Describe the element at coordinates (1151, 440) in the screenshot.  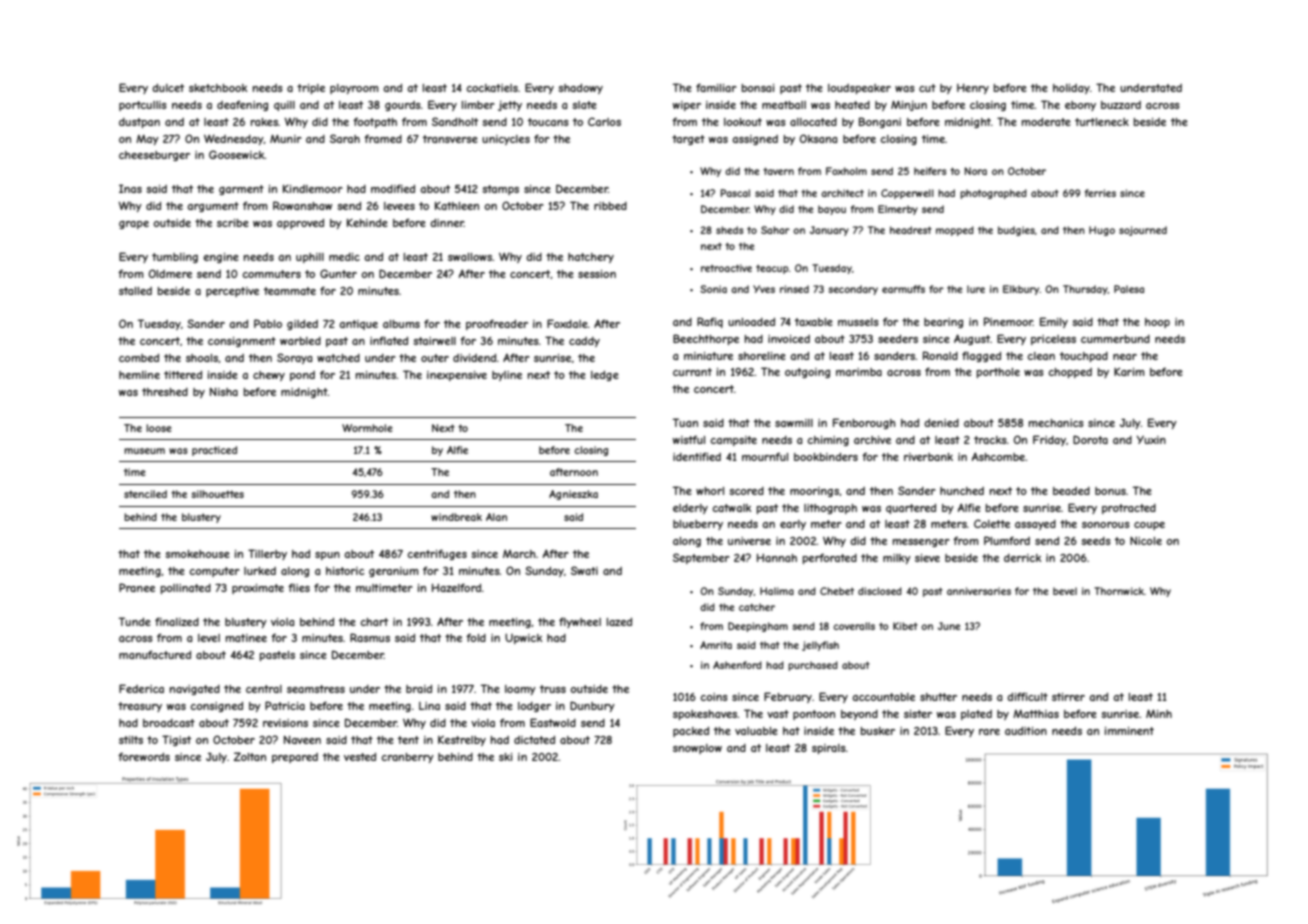
I see `Yuxin` at that location.
